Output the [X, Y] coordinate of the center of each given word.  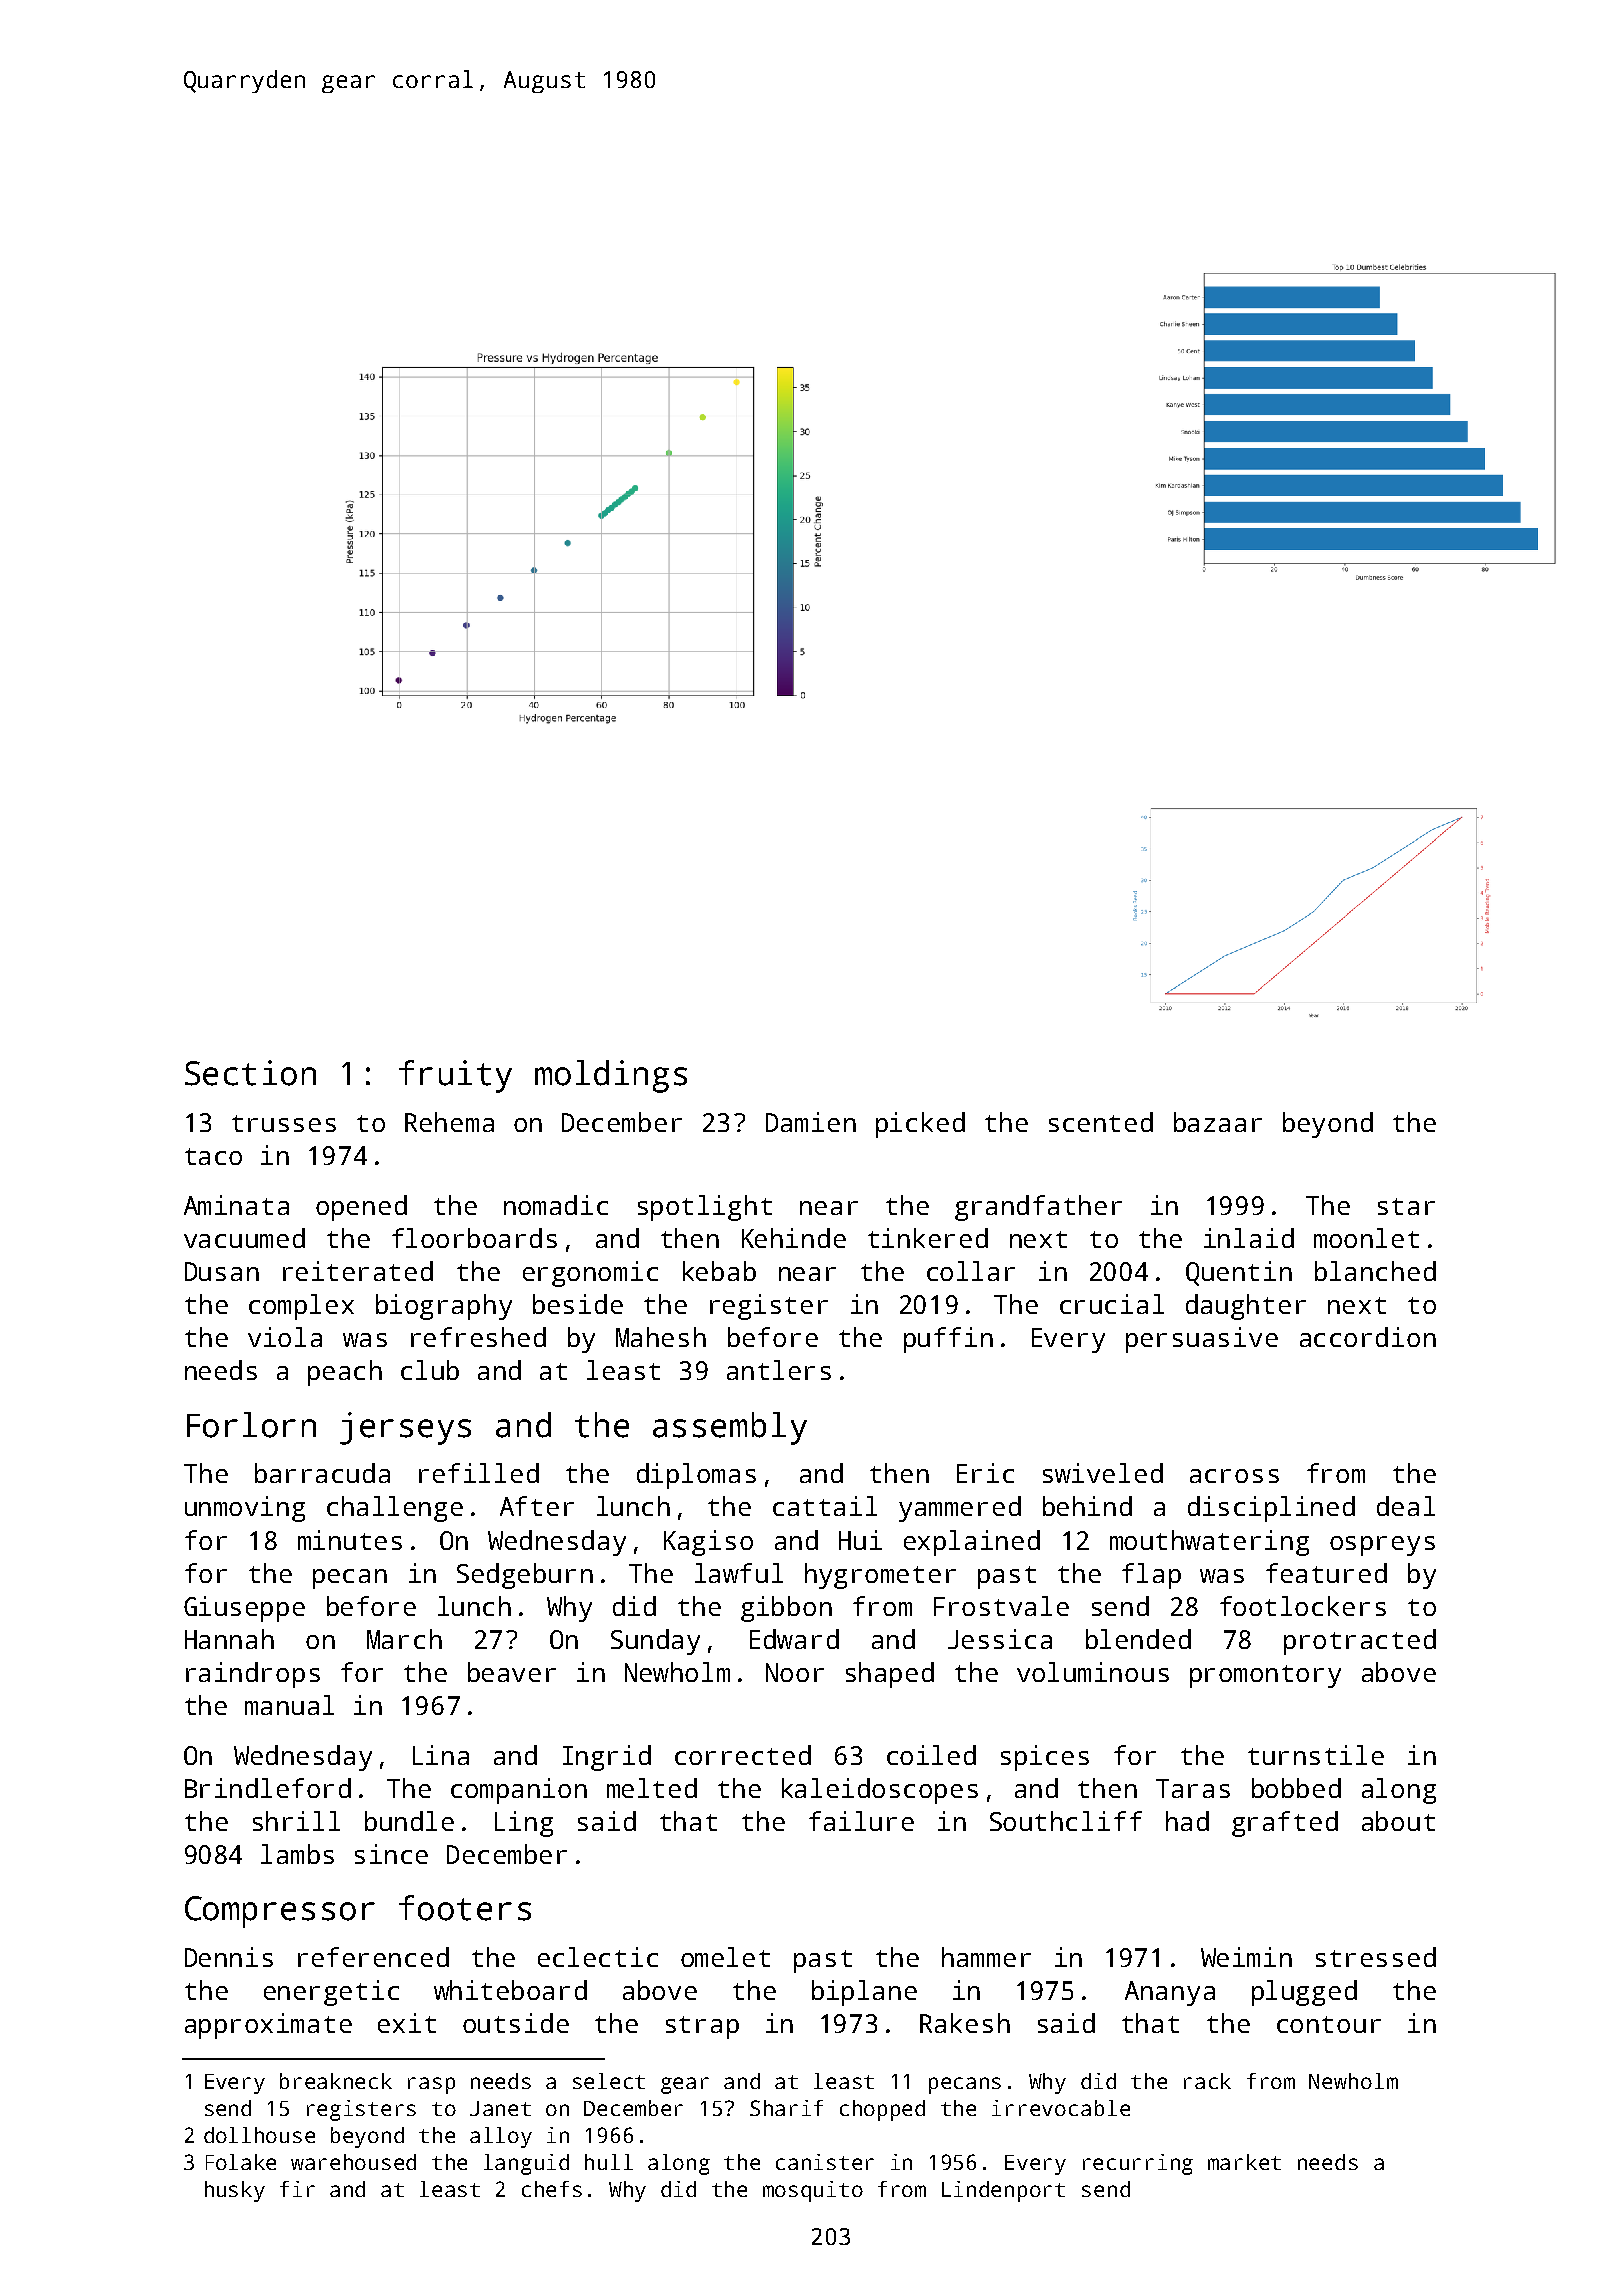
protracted [1360, 1642]
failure [861, 1821]
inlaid [1249, 1238]
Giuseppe [244, 1609]
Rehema [449, 1122]
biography [444, 1307]
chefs [552, 2189]
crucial [1112, 1304]
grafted [1285, 1824]
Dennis [229, 1957]
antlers [779, 1370]
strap [702, 2027]
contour [1329, 2024]
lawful [739, 1573]
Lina [441, 1755]
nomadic [556, 1205]
